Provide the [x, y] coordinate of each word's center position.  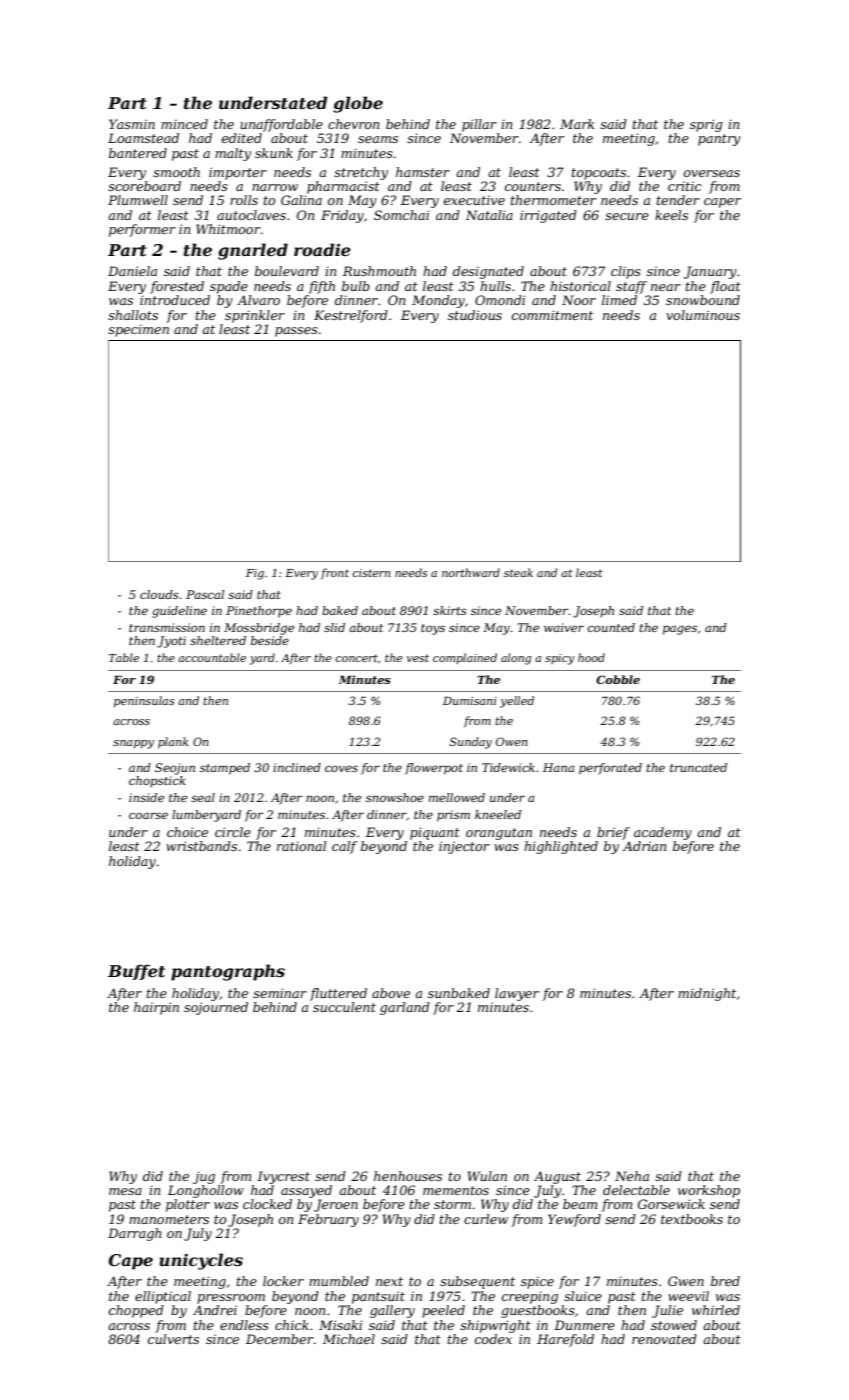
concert [356, 658]
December [280, 1339]
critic [684, 186]
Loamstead [143, 138]
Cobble [618, 679]
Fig [255, 574]
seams [378, 139]
